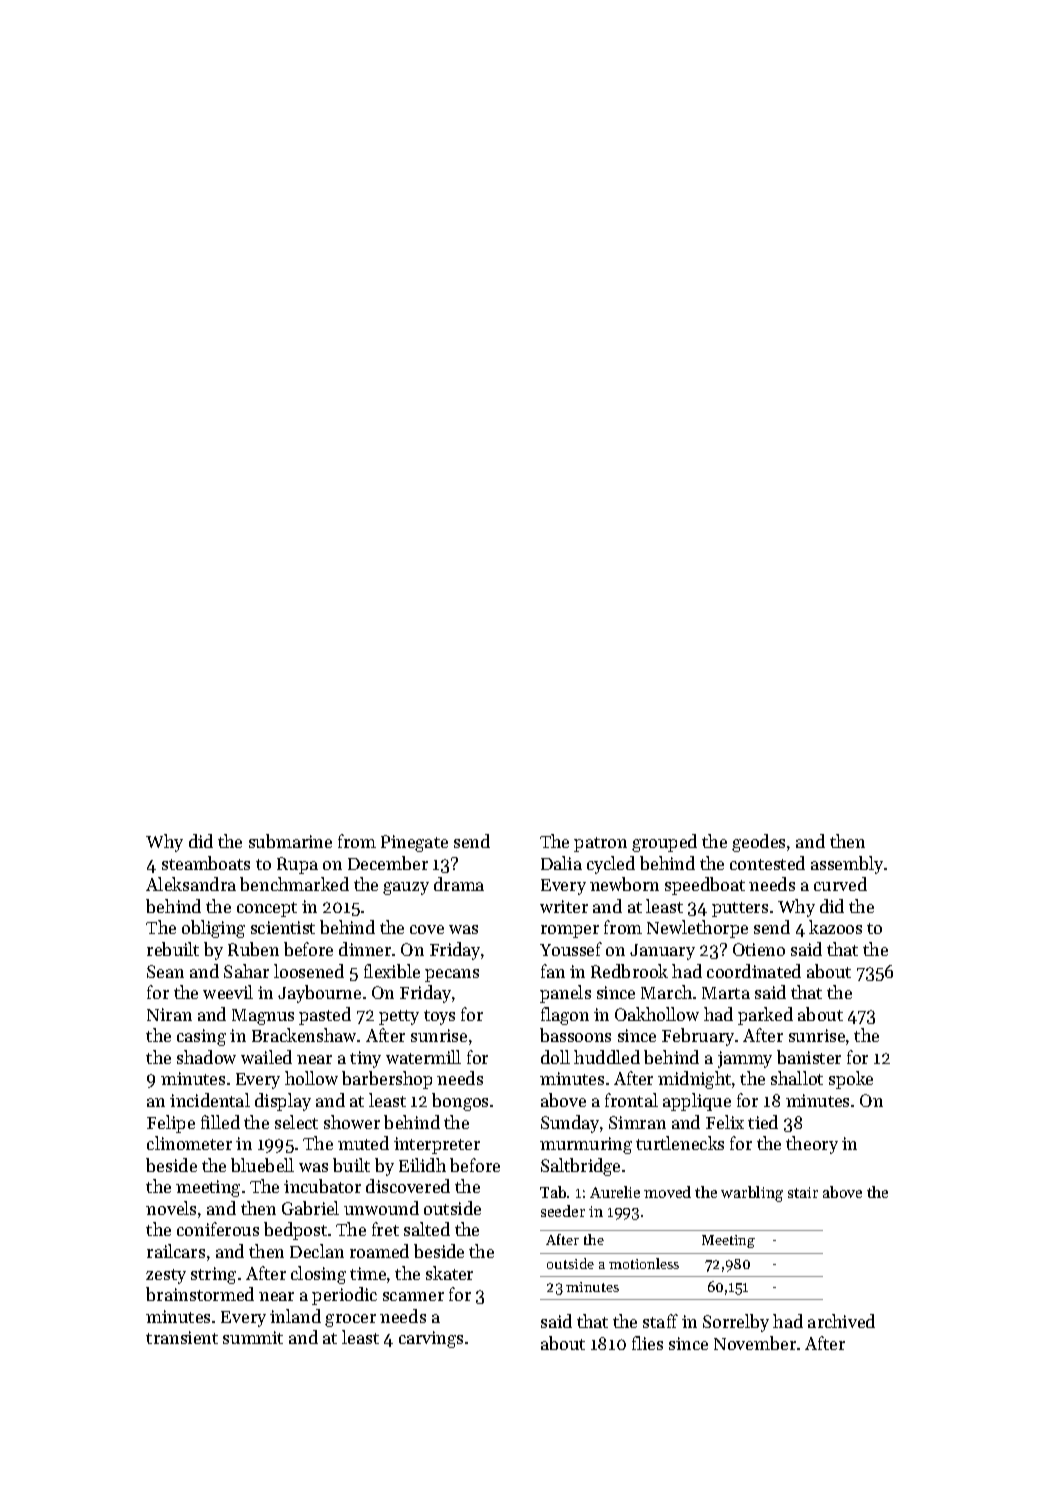 The image size is (1043, 1510). What do you see at coordinates (213, 1275) in the image?
I see `string` at bounding box center [213, 1275].
